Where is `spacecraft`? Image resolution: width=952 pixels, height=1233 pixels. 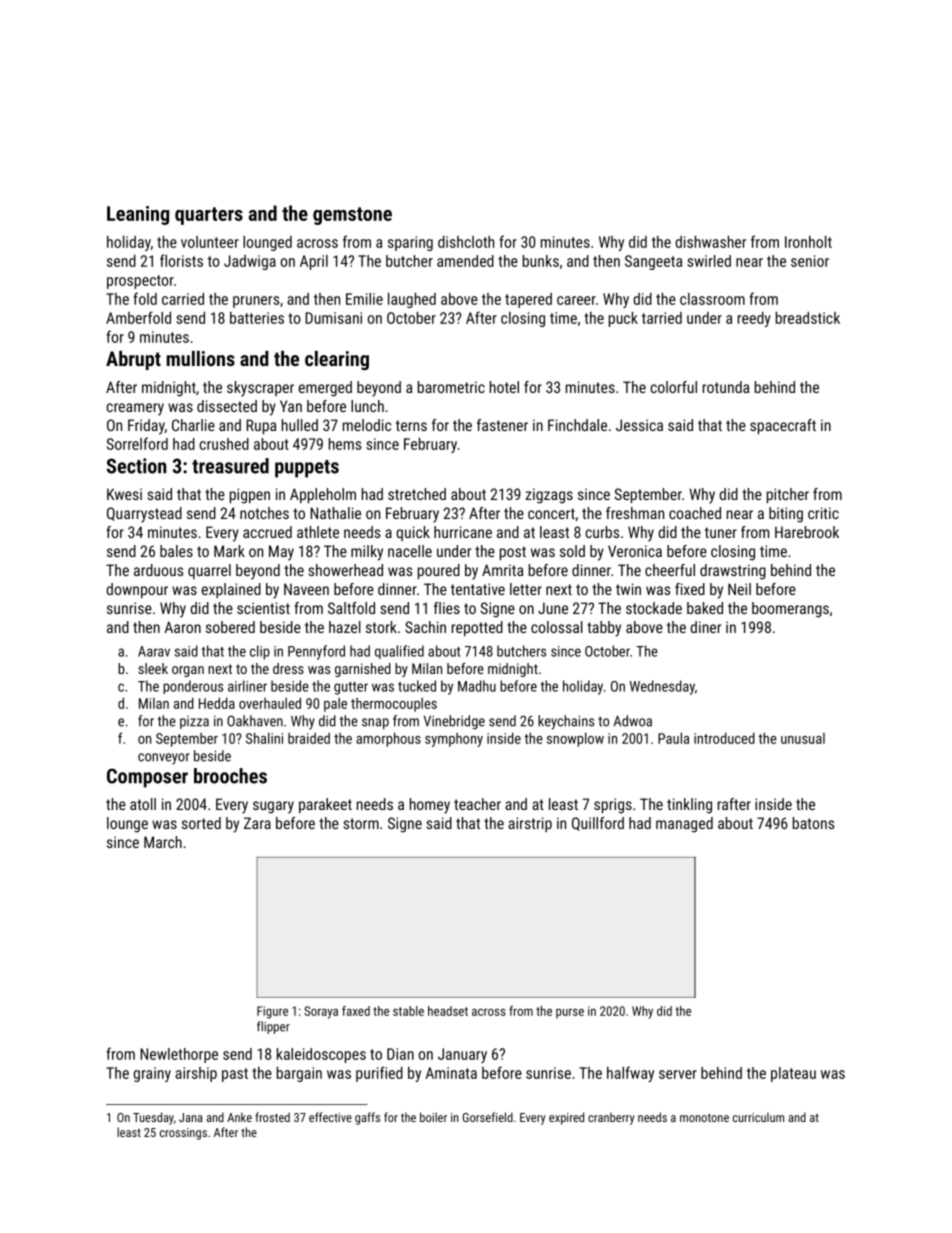
spacecraft is located at coordinates (783, 426).
